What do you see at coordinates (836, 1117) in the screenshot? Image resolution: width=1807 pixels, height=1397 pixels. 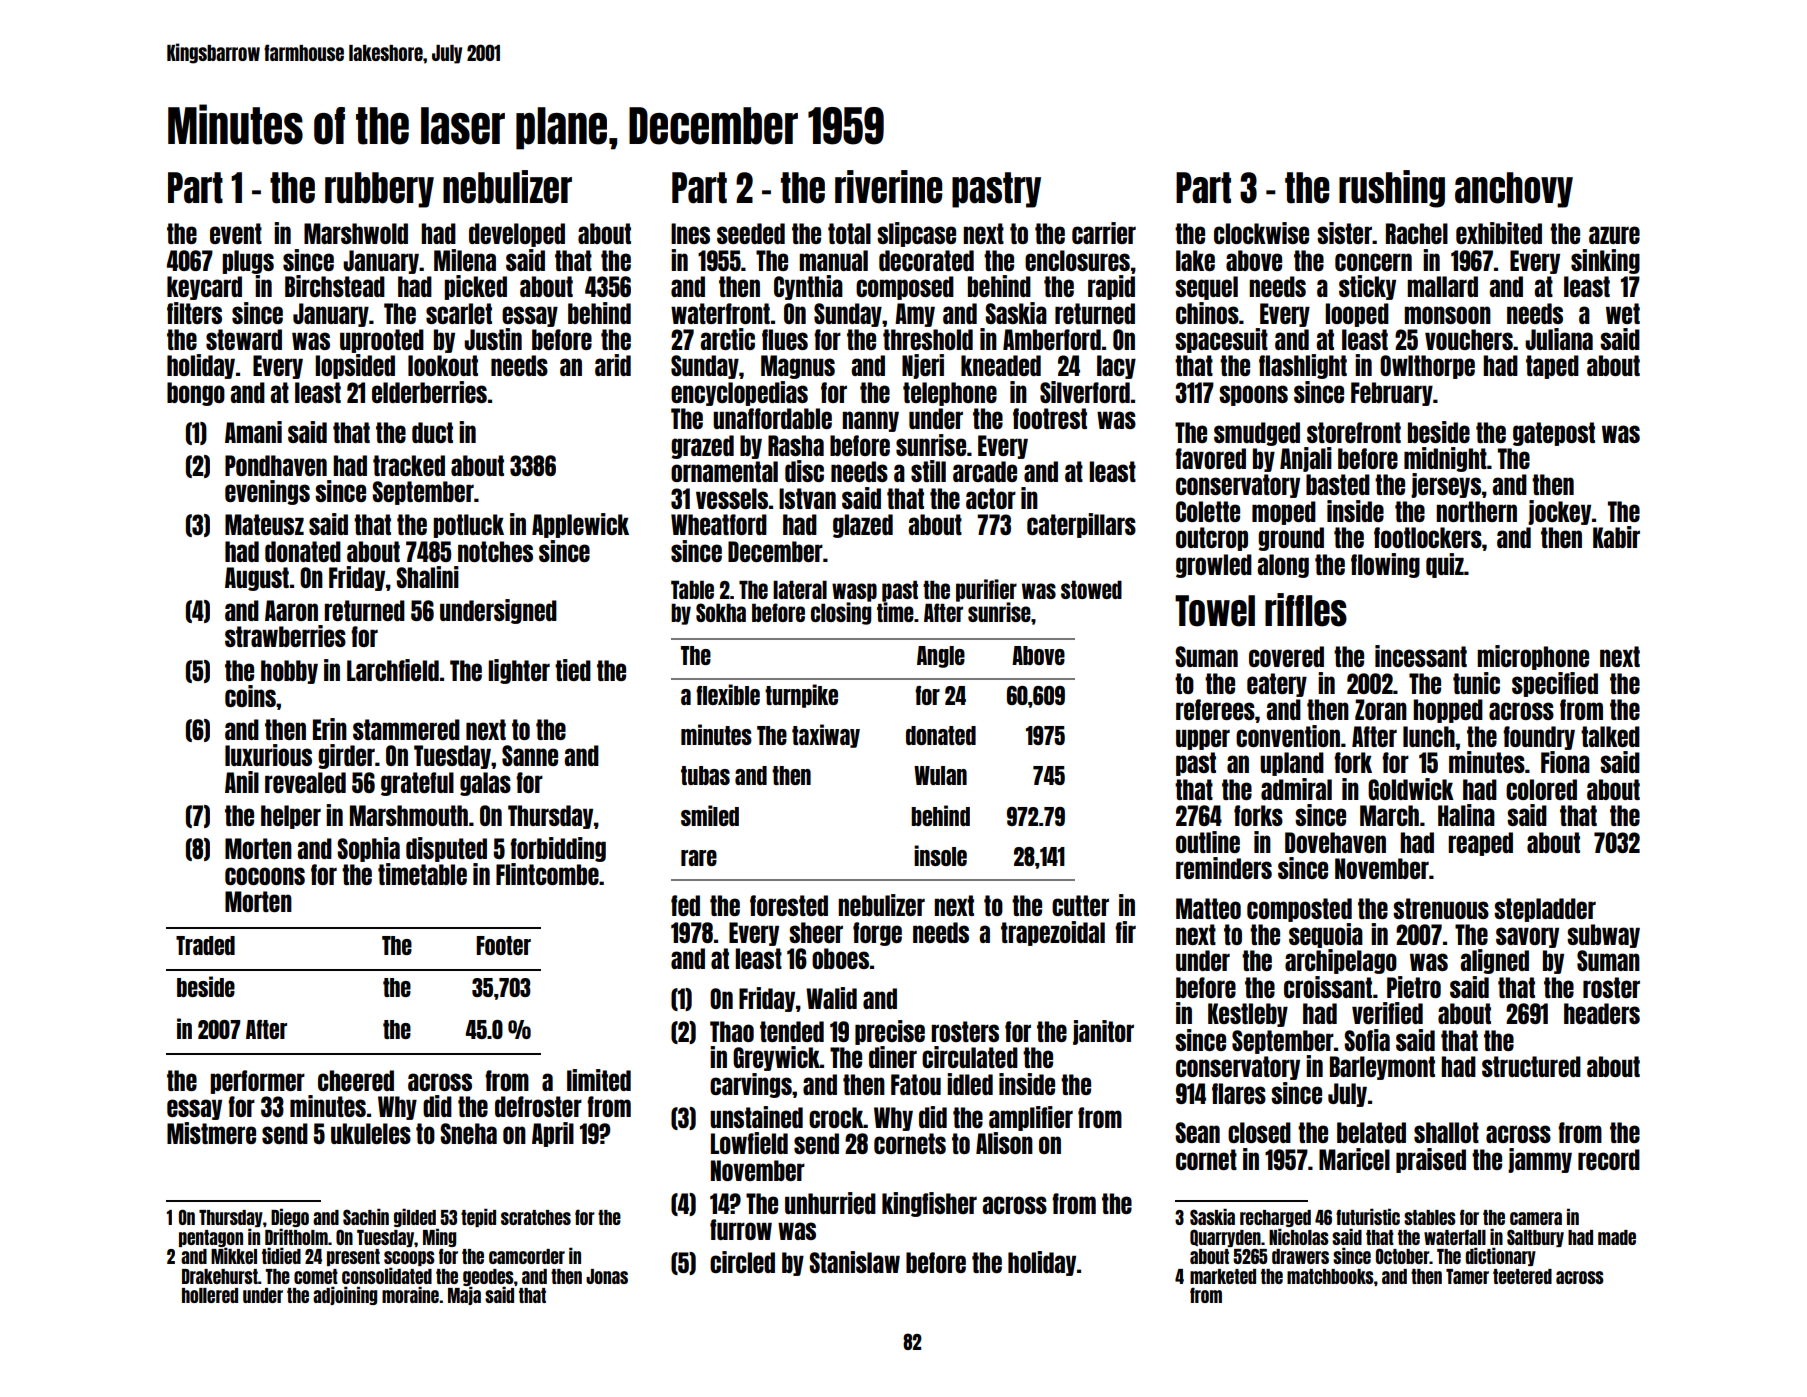 I see `crock` at bounding box center [836, 1117].
